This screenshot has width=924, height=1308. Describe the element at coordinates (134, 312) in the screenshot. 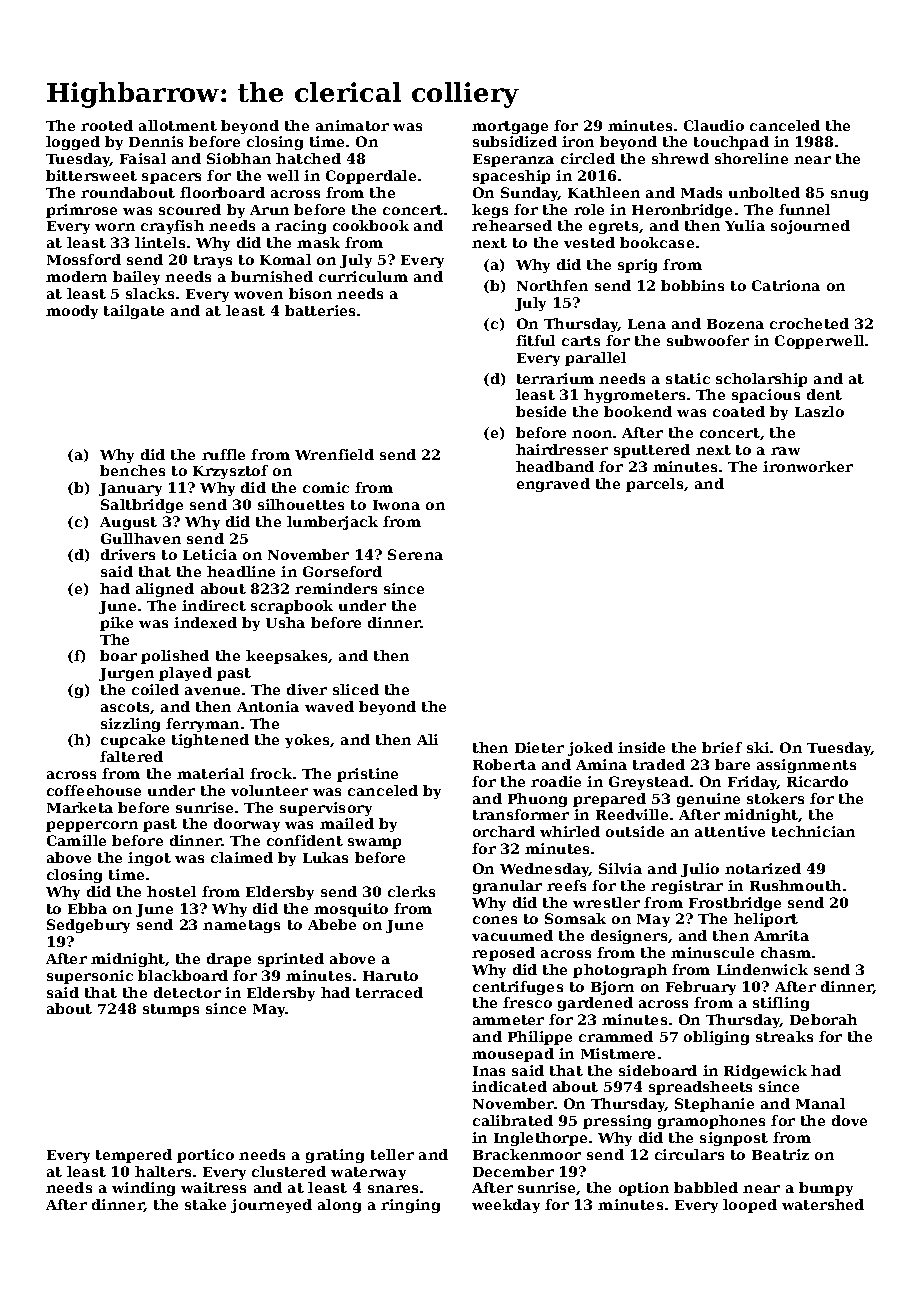

I see `tailgate` at that location.
